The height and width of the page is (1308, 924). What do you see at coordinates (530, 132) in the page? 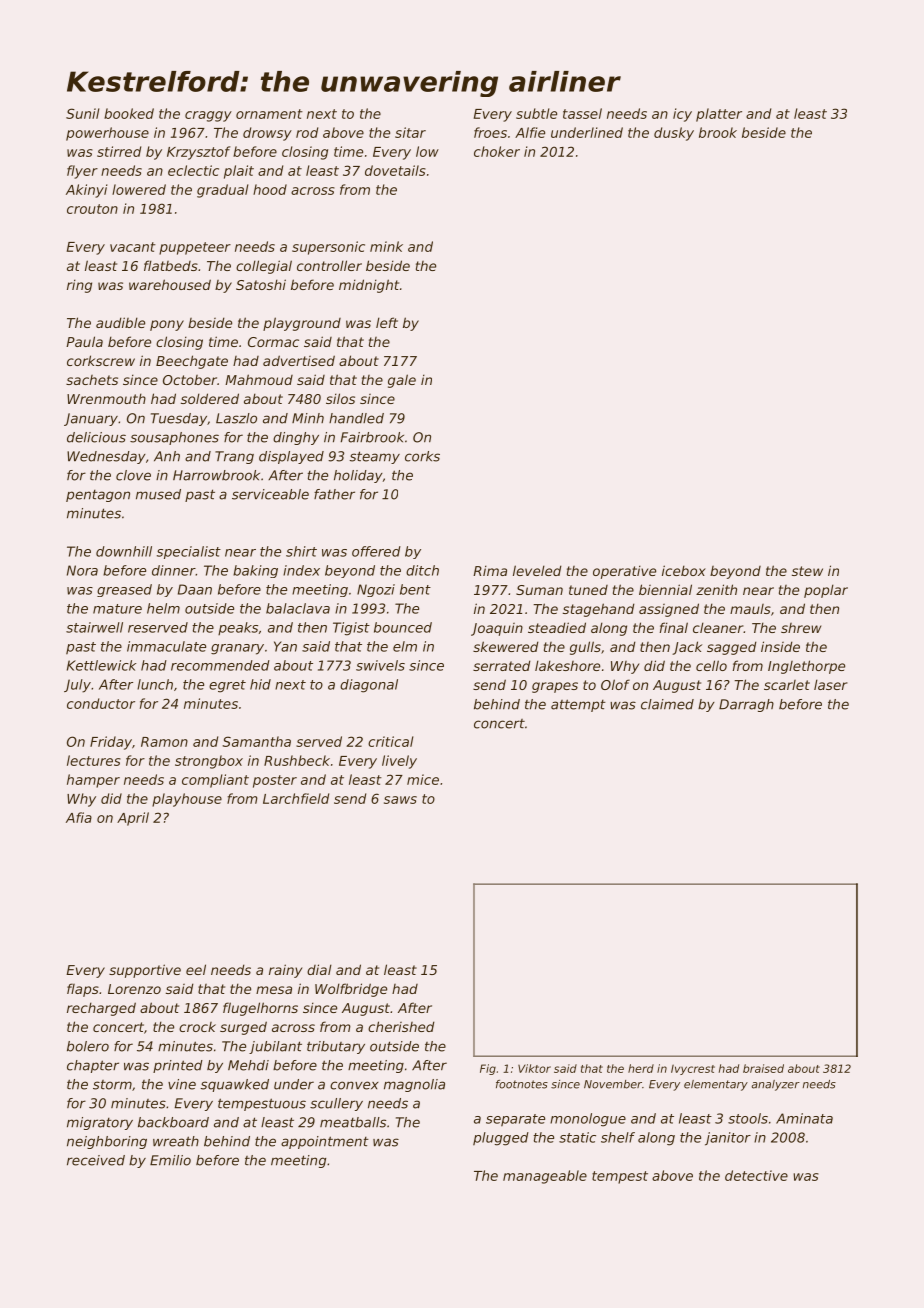
I see `Alfie` at bounding box center [530, 132].
